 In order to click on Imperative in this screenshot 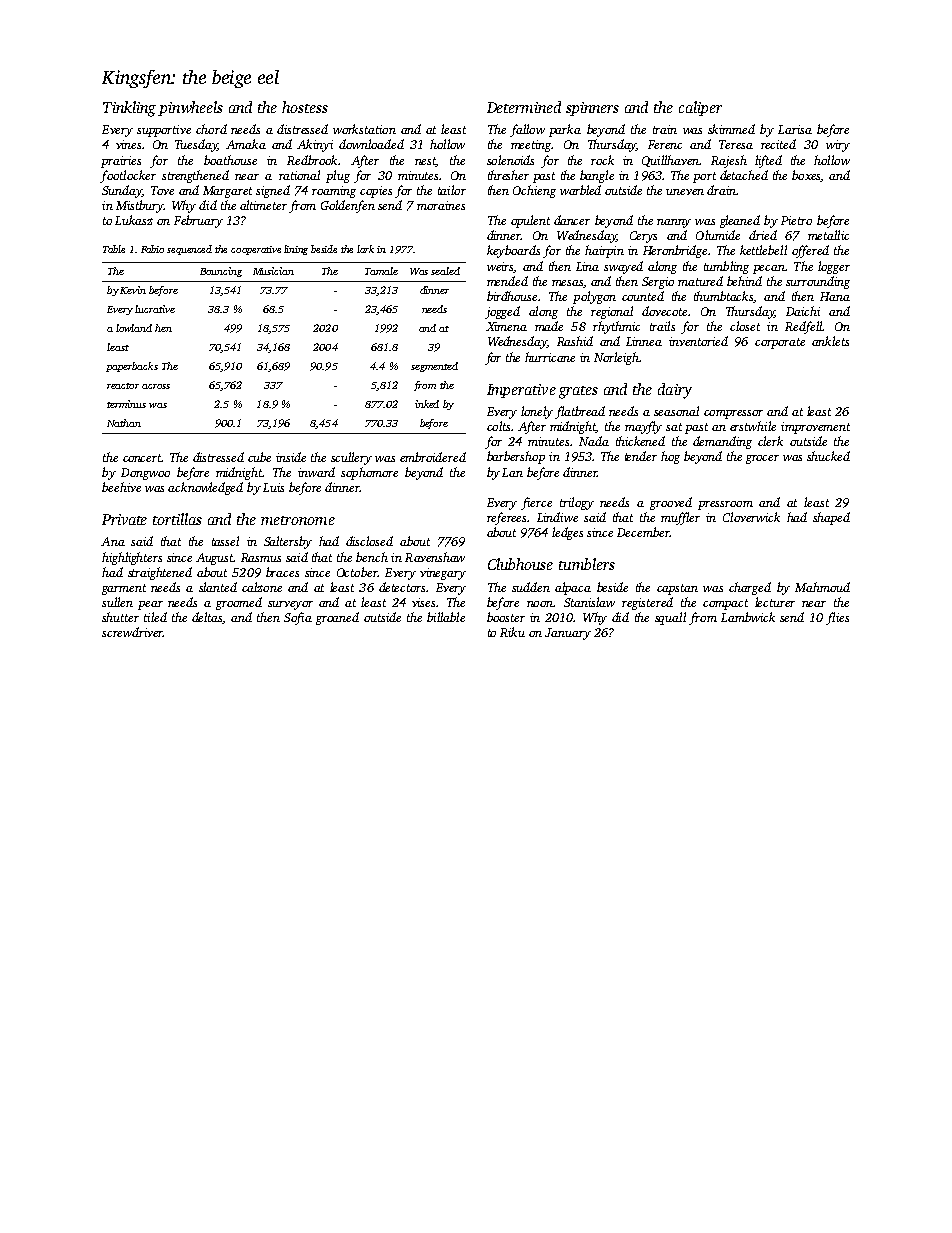, I will do `click(521, 391)`.
